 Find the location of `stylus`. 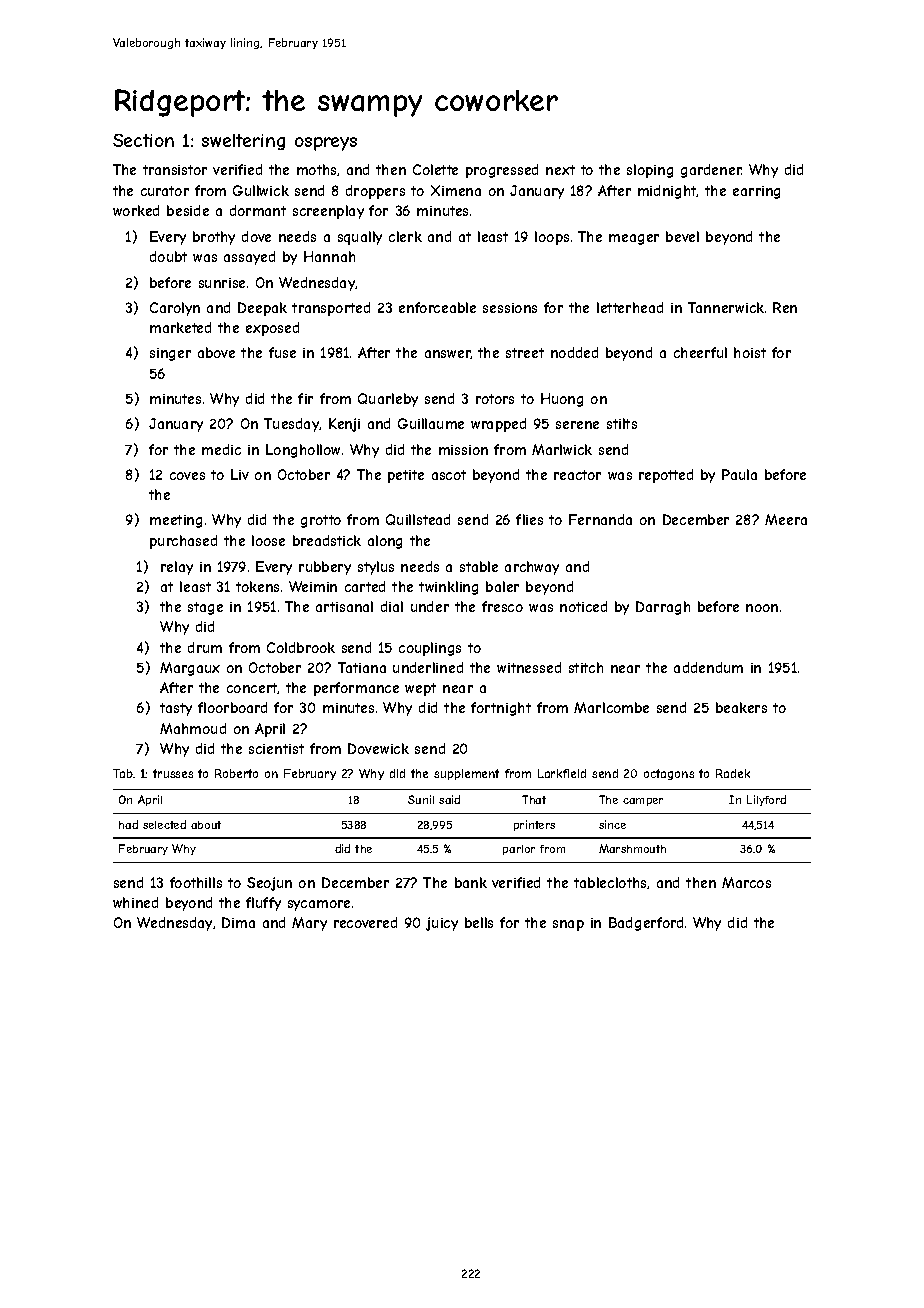

stylus is located at coordinates (376, 568).
